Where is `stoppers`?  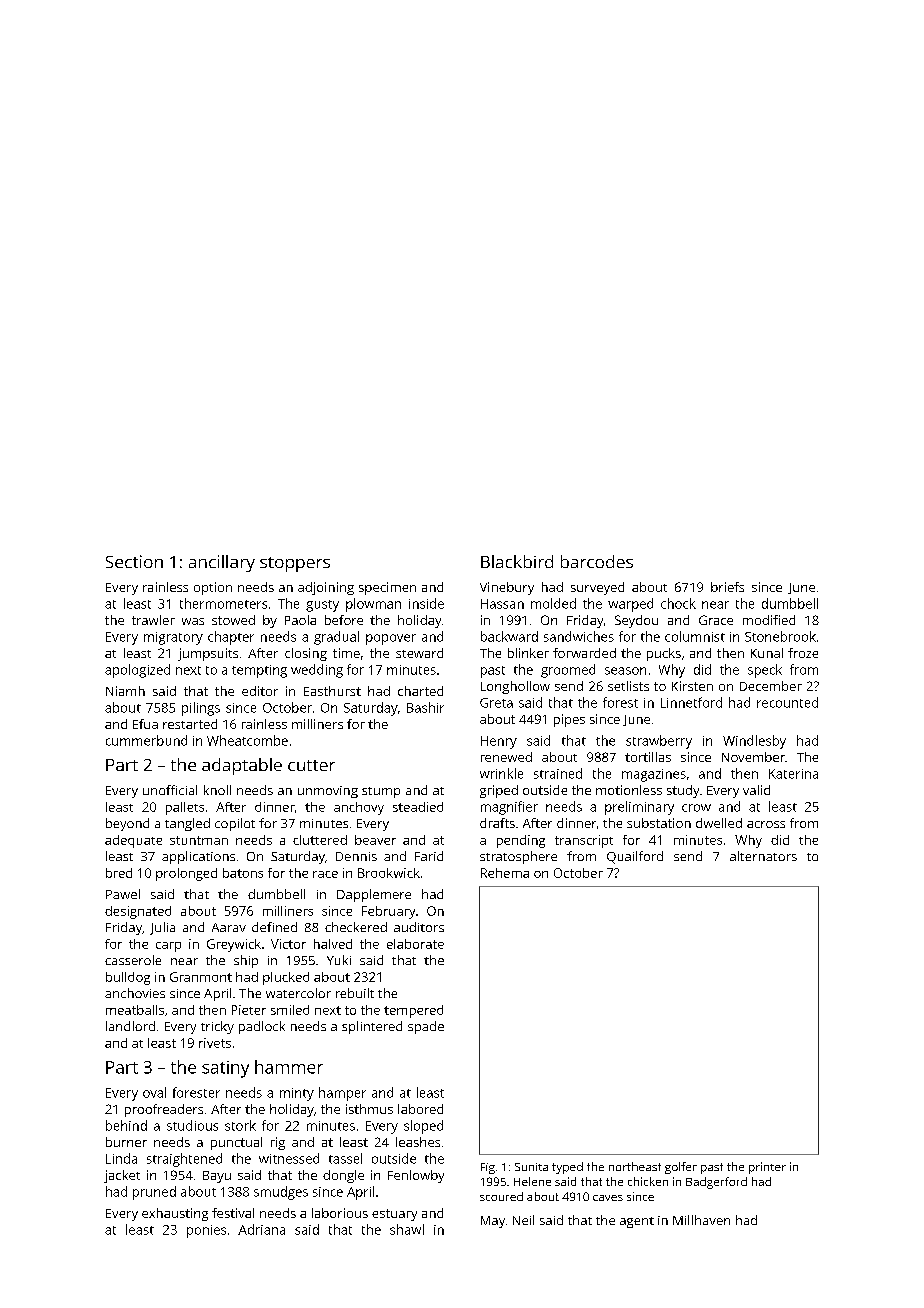 stoppers is located at coordinates (295, 564).
